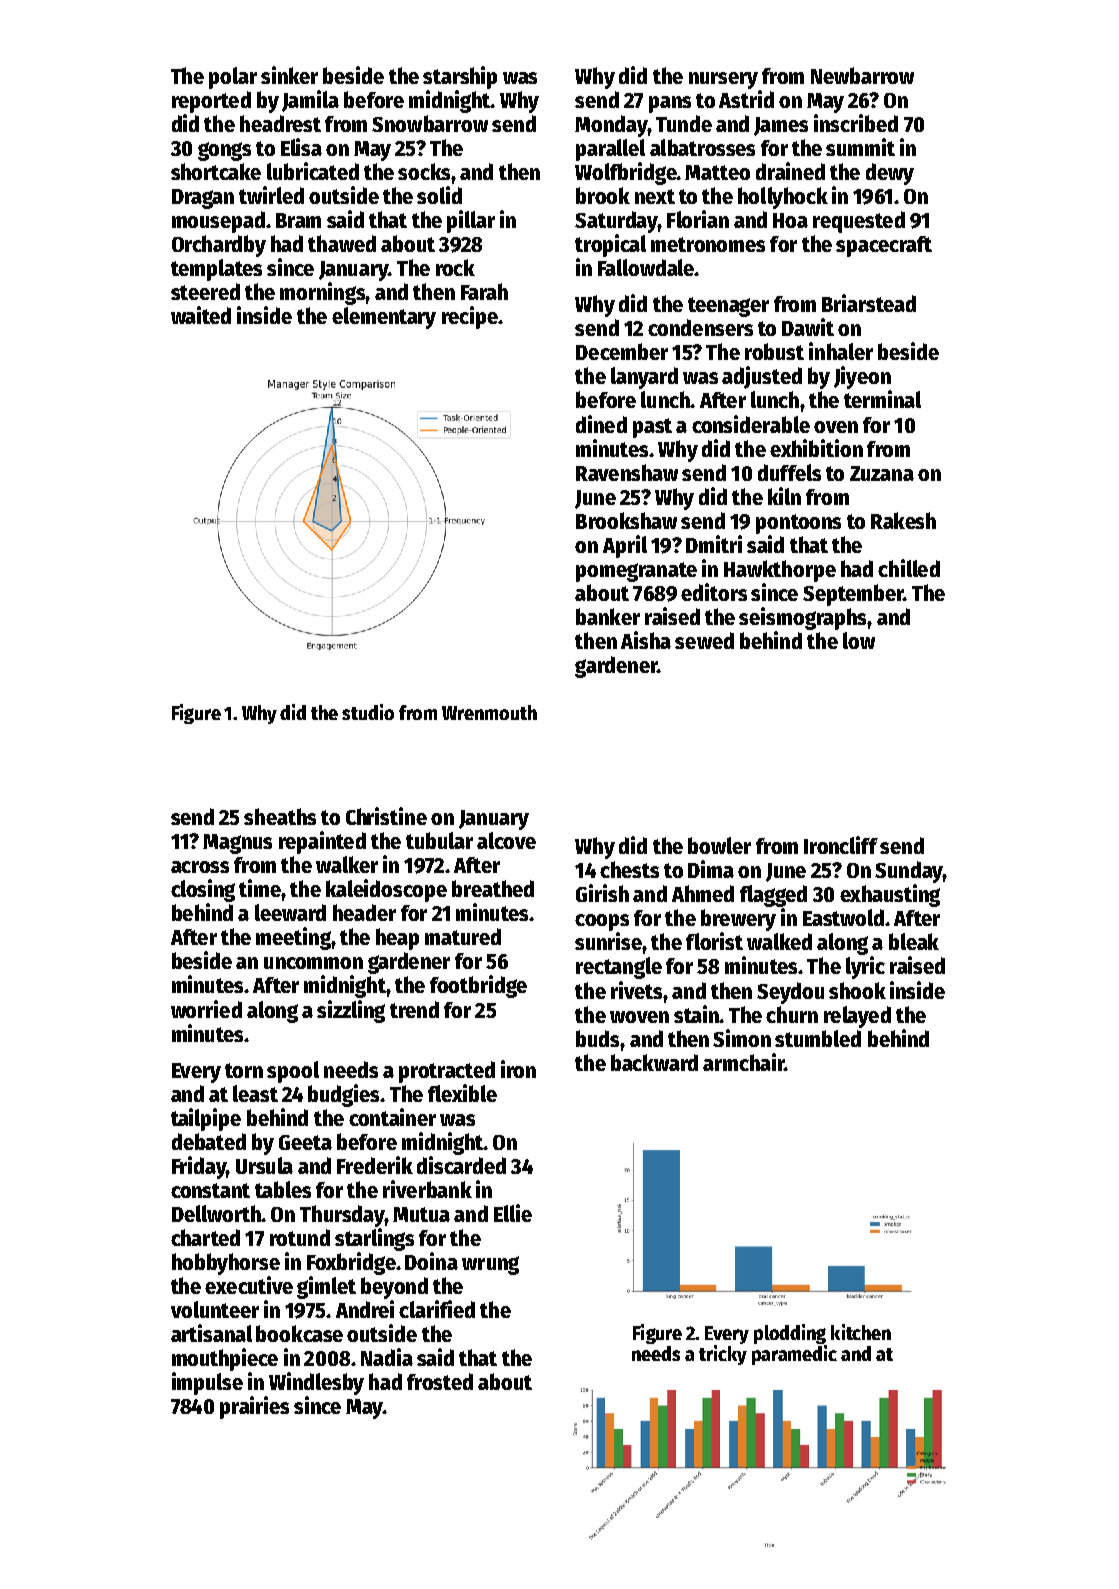 The width and height of the page is (1119, 1589). Describe the element at coordinates (882, 473) in the page. I see `Zuzana` at that location.
